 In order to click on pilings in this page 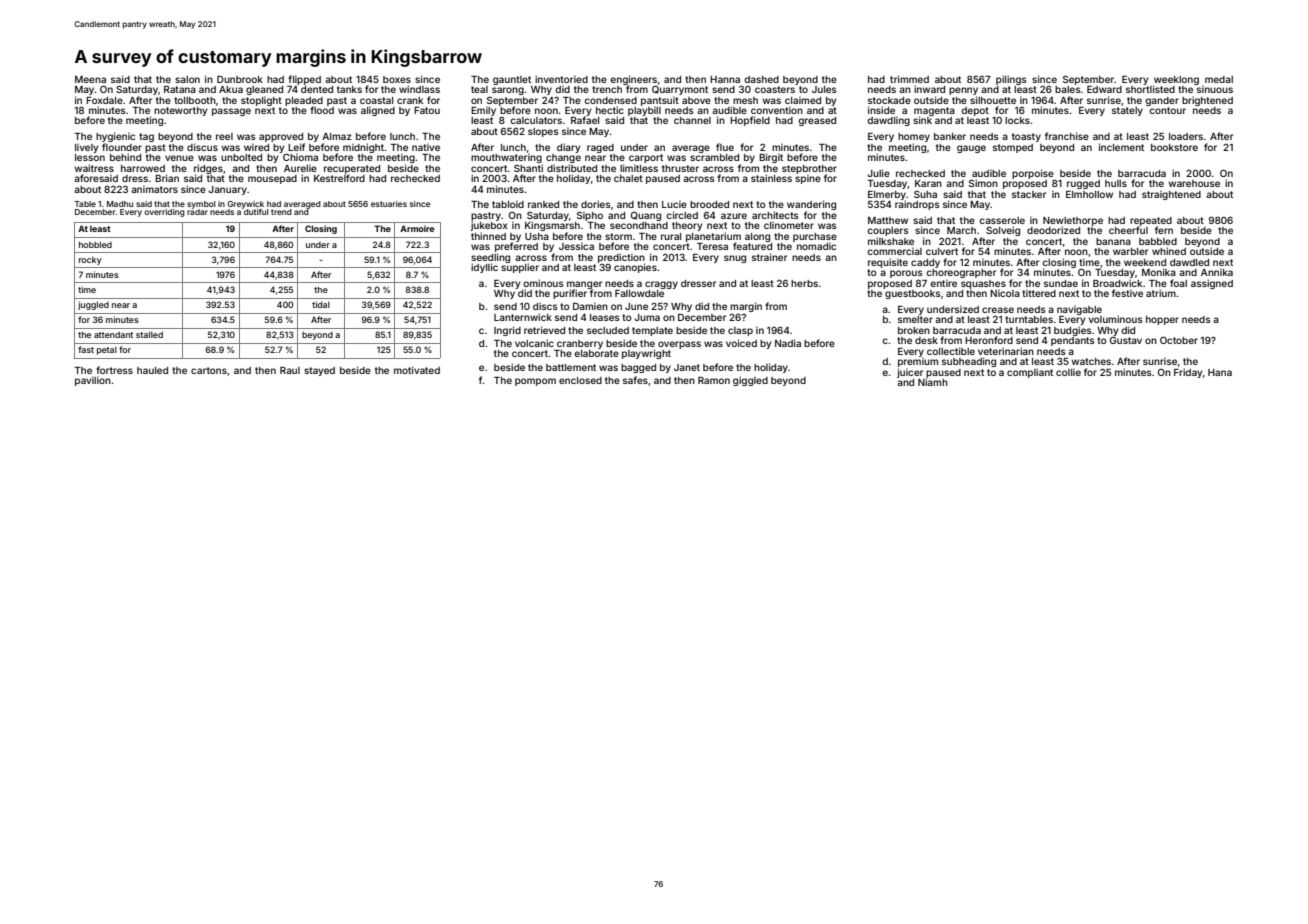, I will do `click(1011, 80)`.
